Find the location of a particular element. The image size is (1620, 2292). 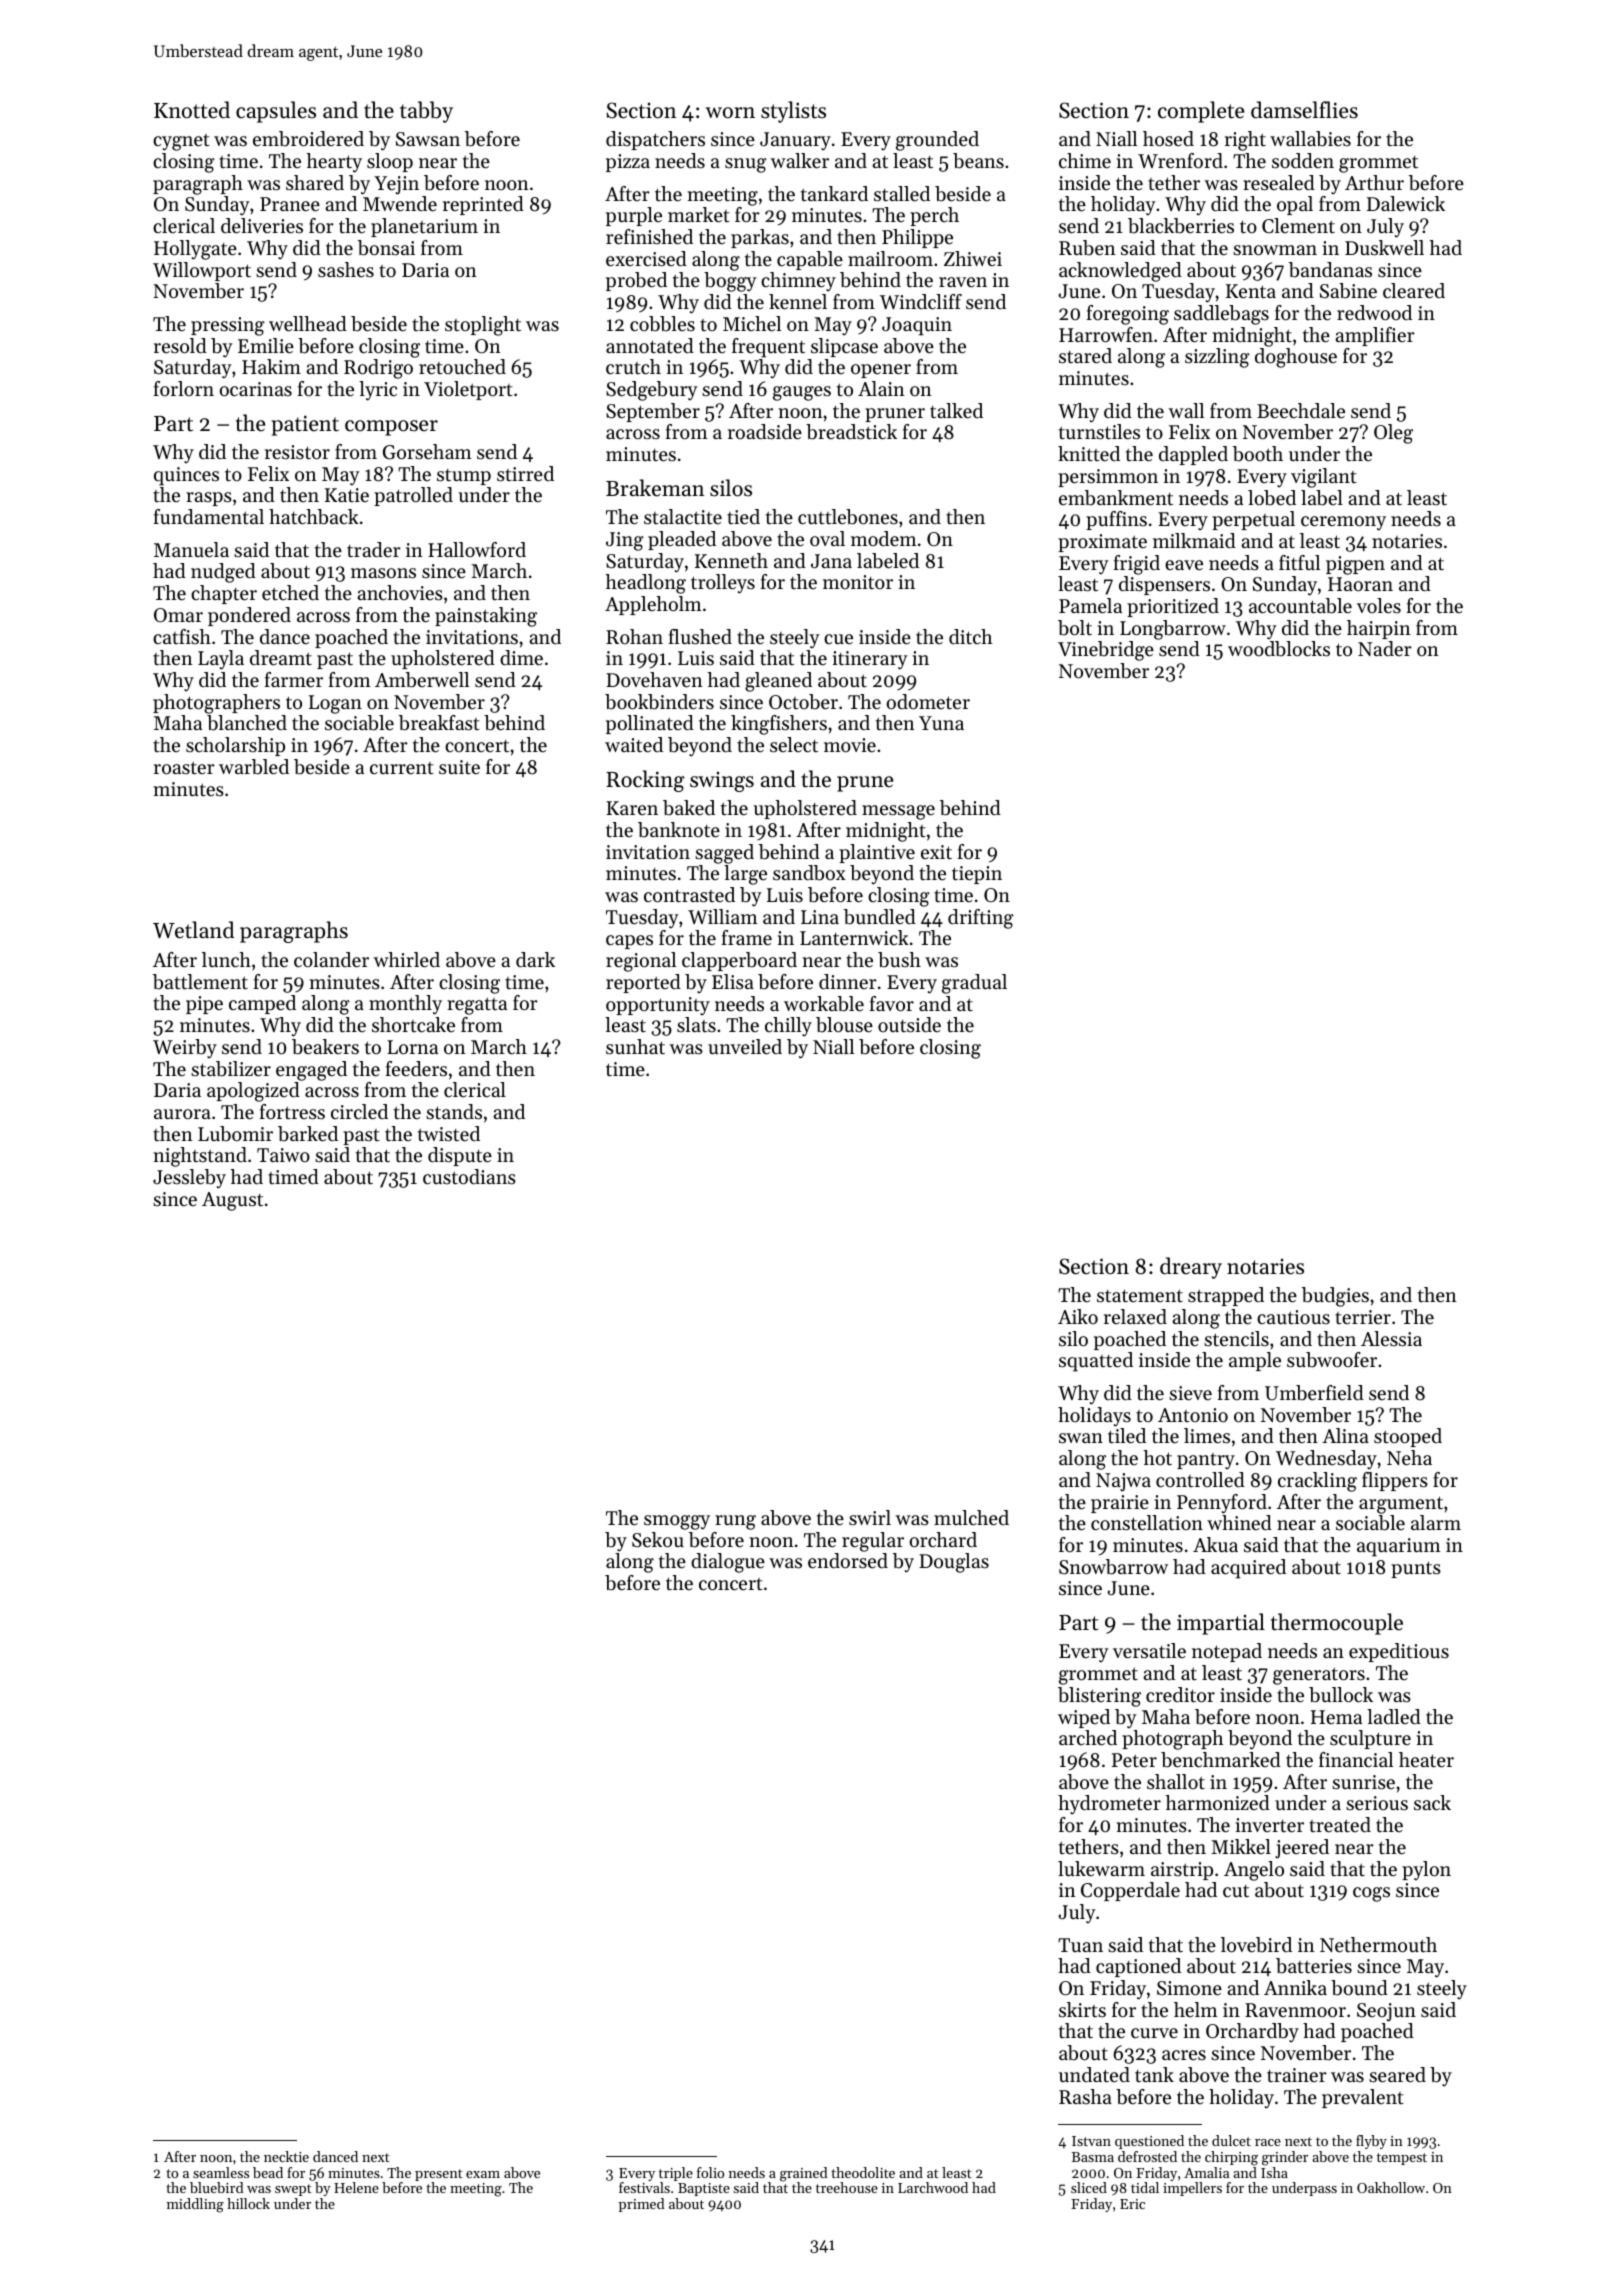

vigilant is located at coordinates (1324, 478).
